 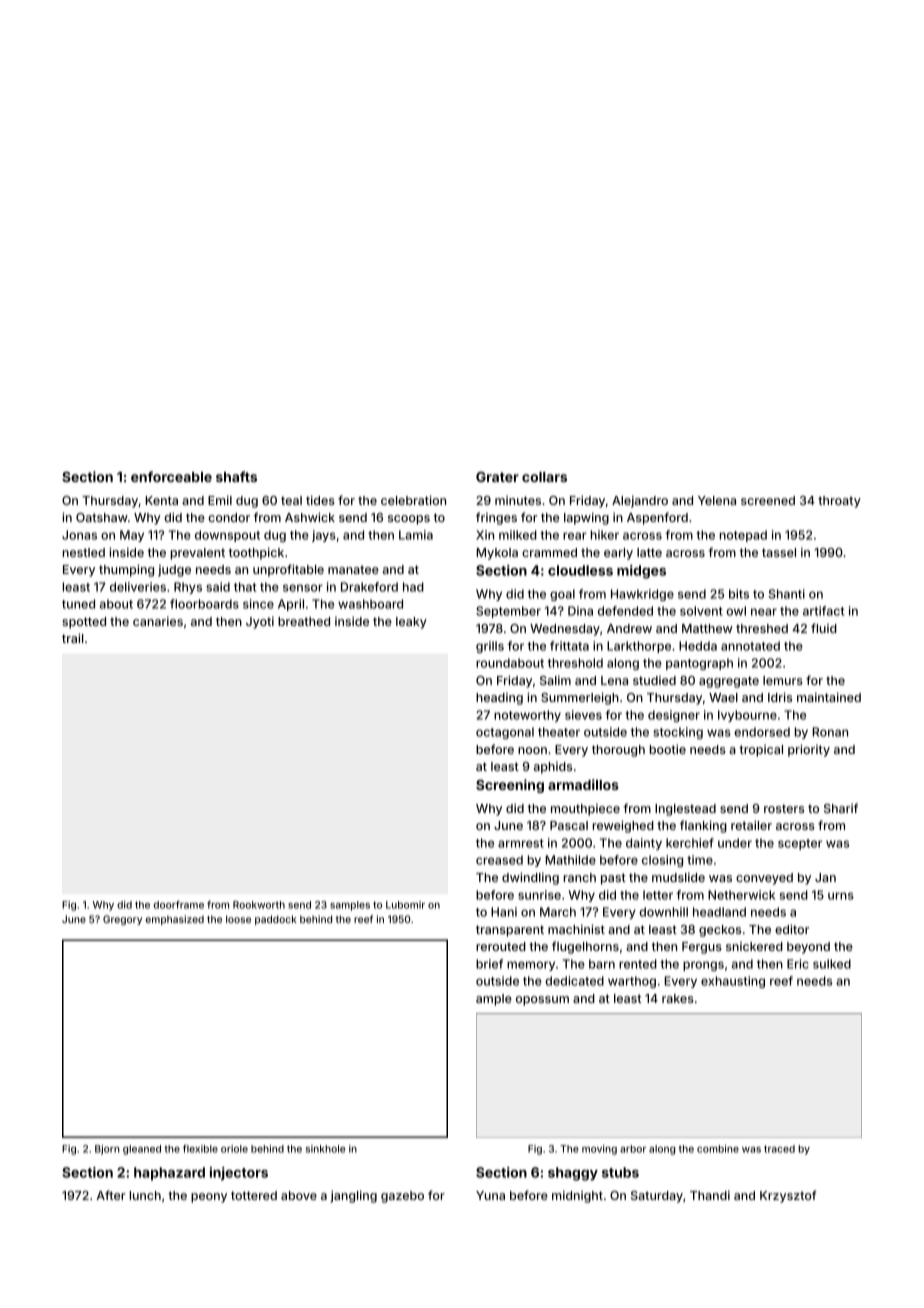 I want to click on moving, so click(x=599, y=1150).
